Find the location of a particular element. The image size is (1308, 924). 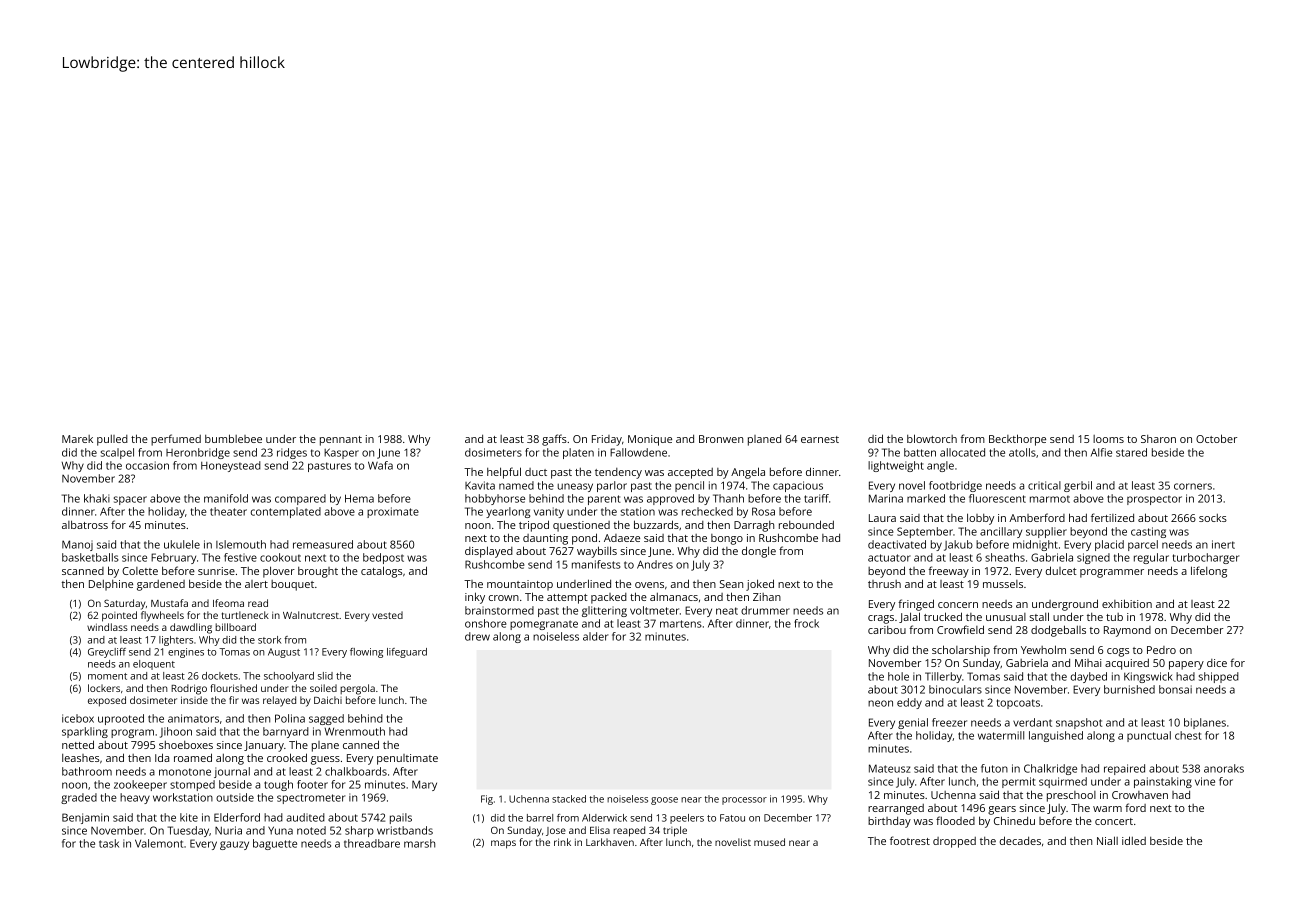

earnest is located at coordinates (820, 439).
